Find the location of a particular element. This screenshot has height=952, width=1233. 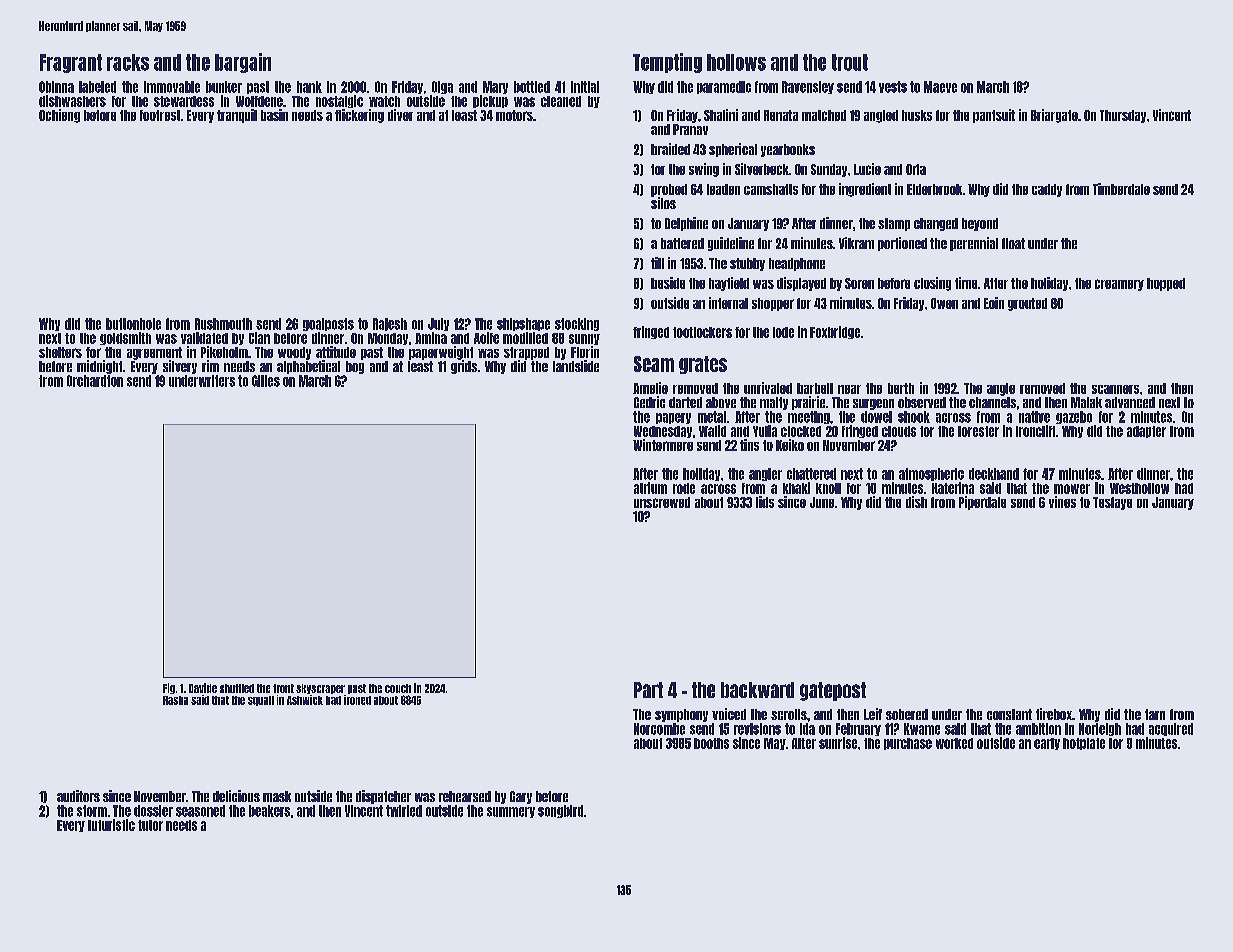

couch is located at coordinates (398, 688).
